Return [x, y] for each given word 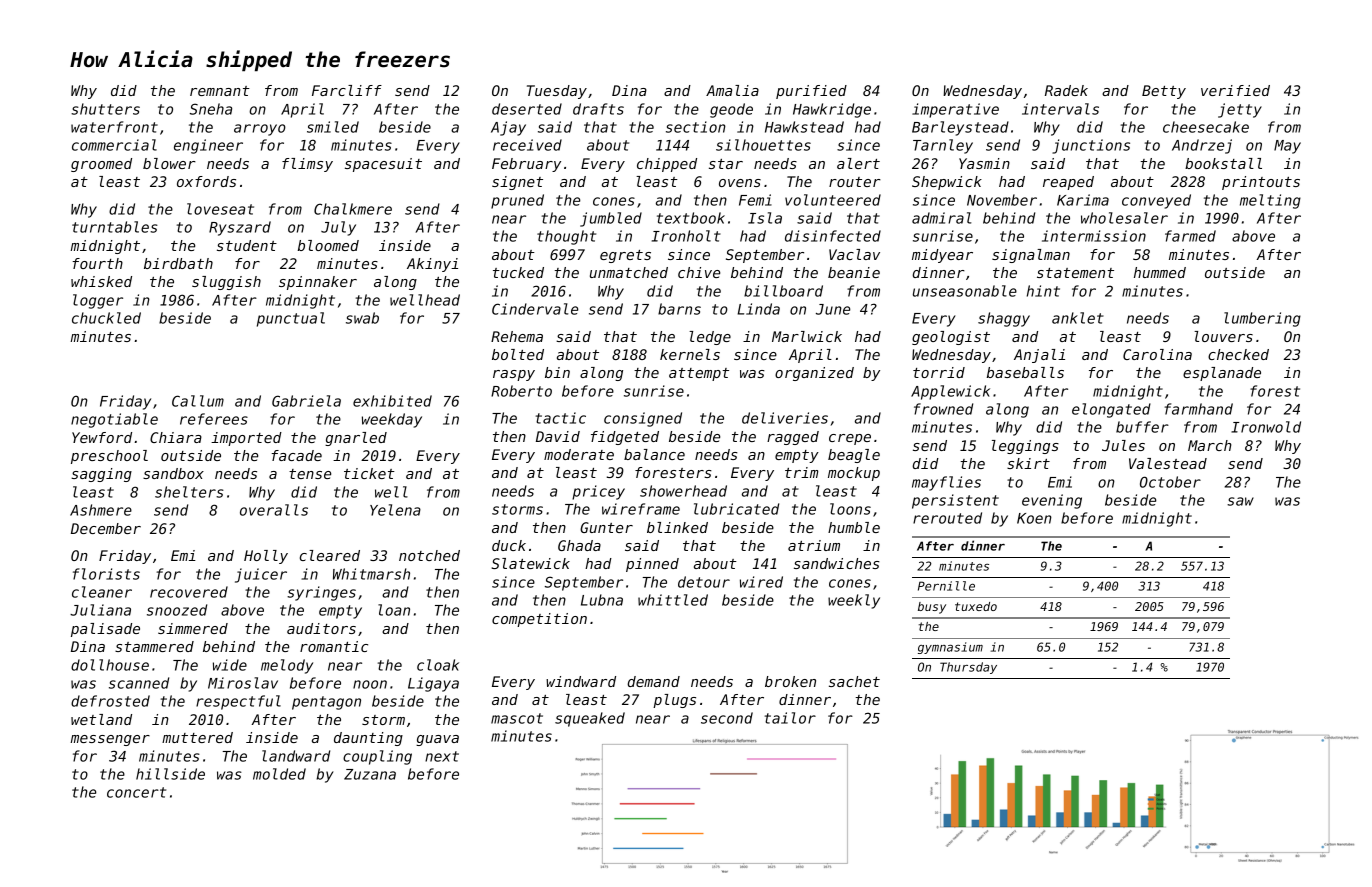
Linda [758, 309]
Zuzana [370, 774]
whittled [673, 600]
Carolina [1157, 354]
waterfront [114, 127]
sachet [854, 681]
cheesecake [1206, 127]
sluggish [226, 283]
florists [106, 574]
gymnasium [950, 648]
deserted [527, 109]
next [442, 756]
